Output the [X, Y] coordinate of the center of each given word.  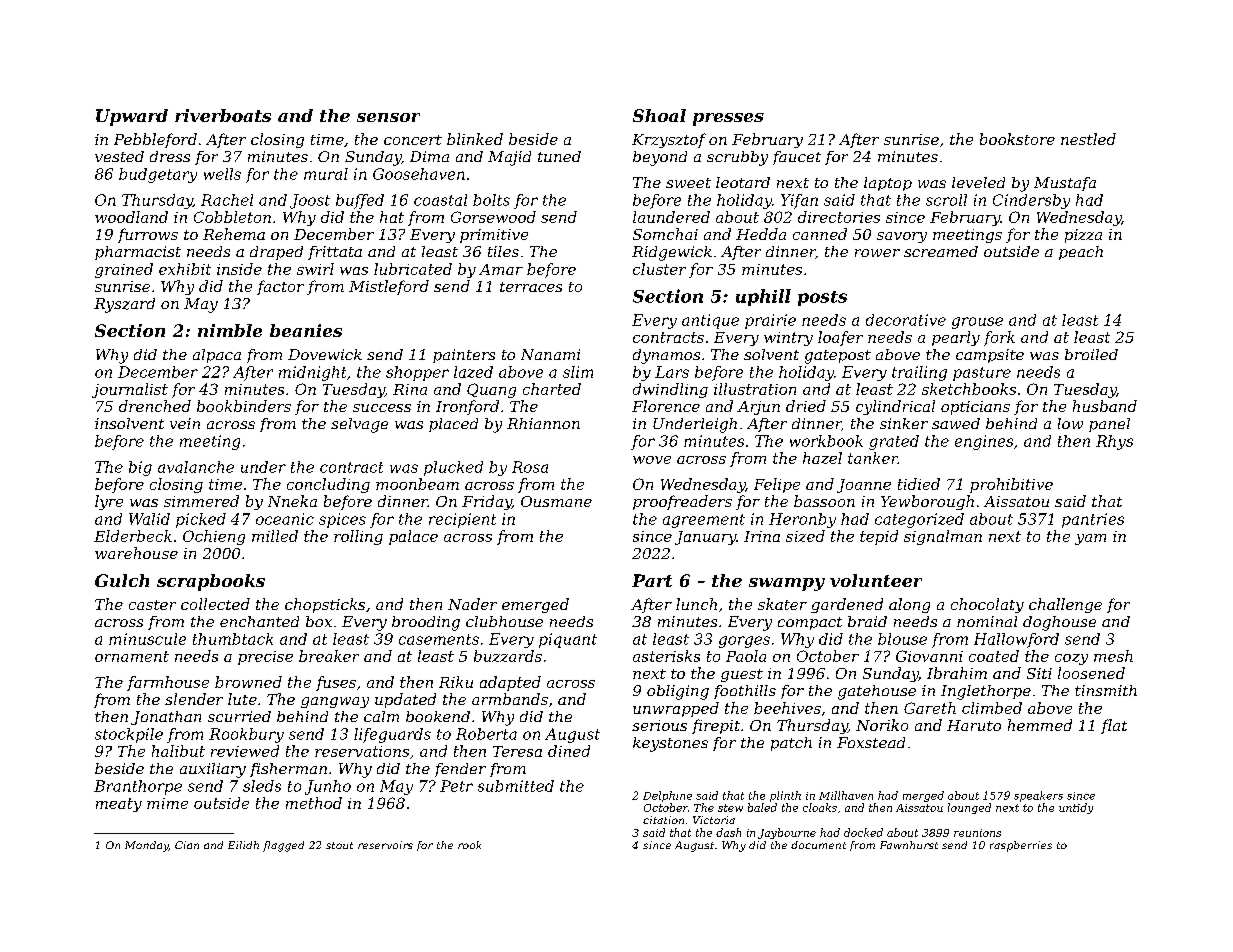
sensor [388, 117]
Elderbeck [133, 536]
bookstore [1017, 139]
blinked [475, 139]
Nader [472, 604]
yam [1090, 539]
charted [552, 389]
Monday [147, 846]
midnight [312, 373]
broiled [1091, 354]
